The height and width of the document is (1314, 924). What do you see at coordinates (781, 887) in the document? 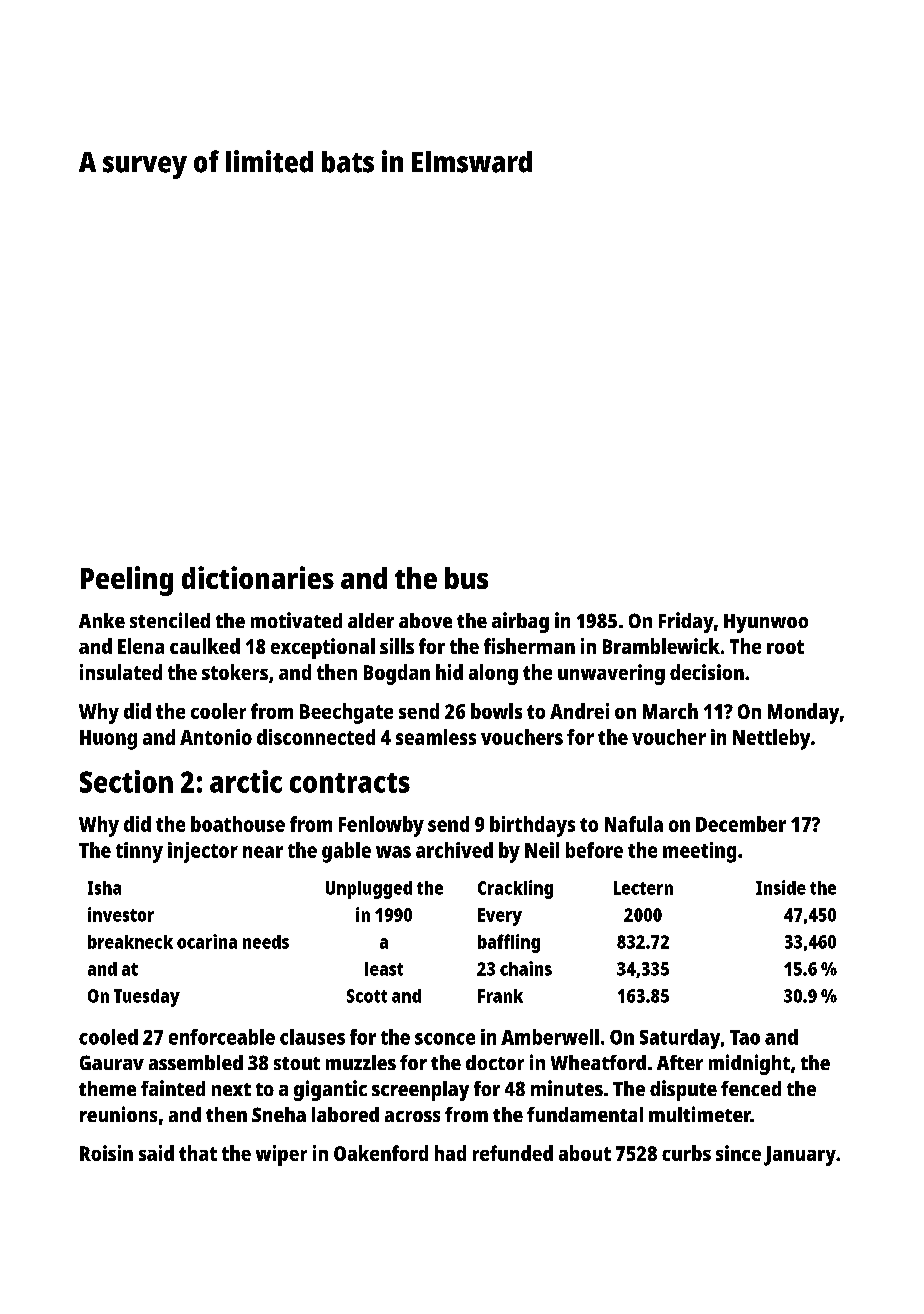
I see `Inside` at bounding box center [781, 887].
